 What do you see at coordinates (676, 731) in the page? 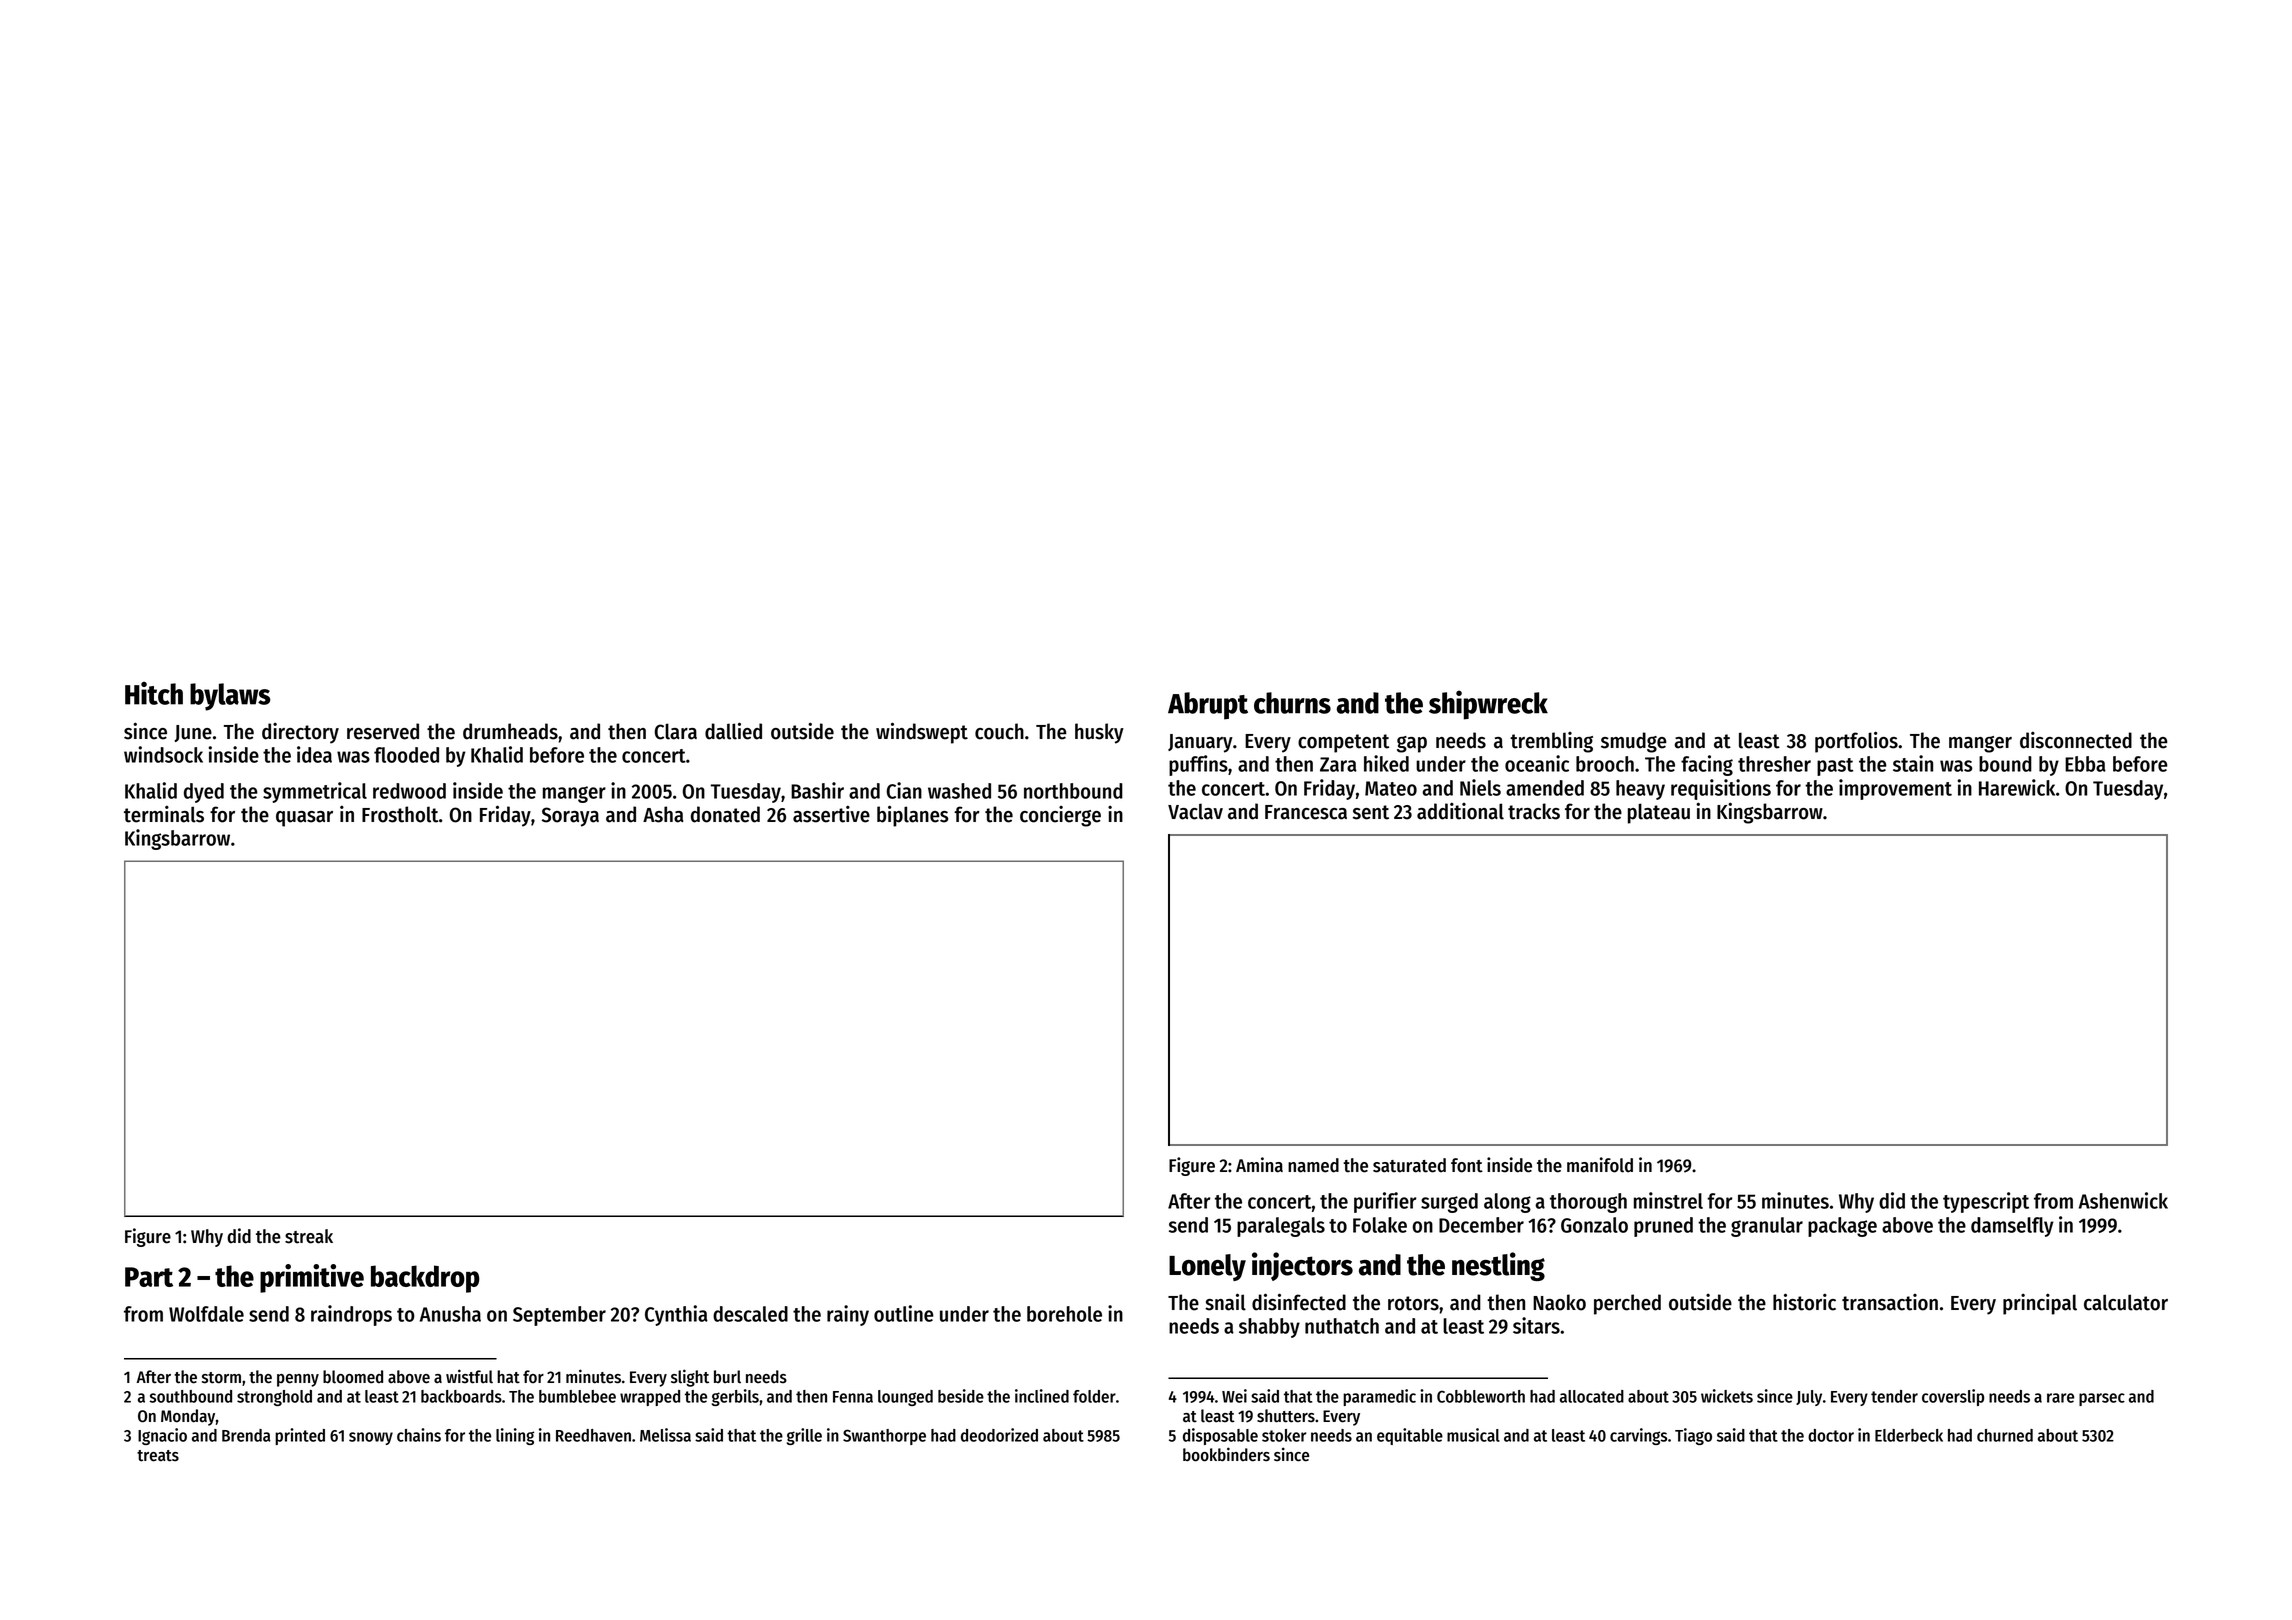
I see `Clara` at bounding box center [676, 731].
